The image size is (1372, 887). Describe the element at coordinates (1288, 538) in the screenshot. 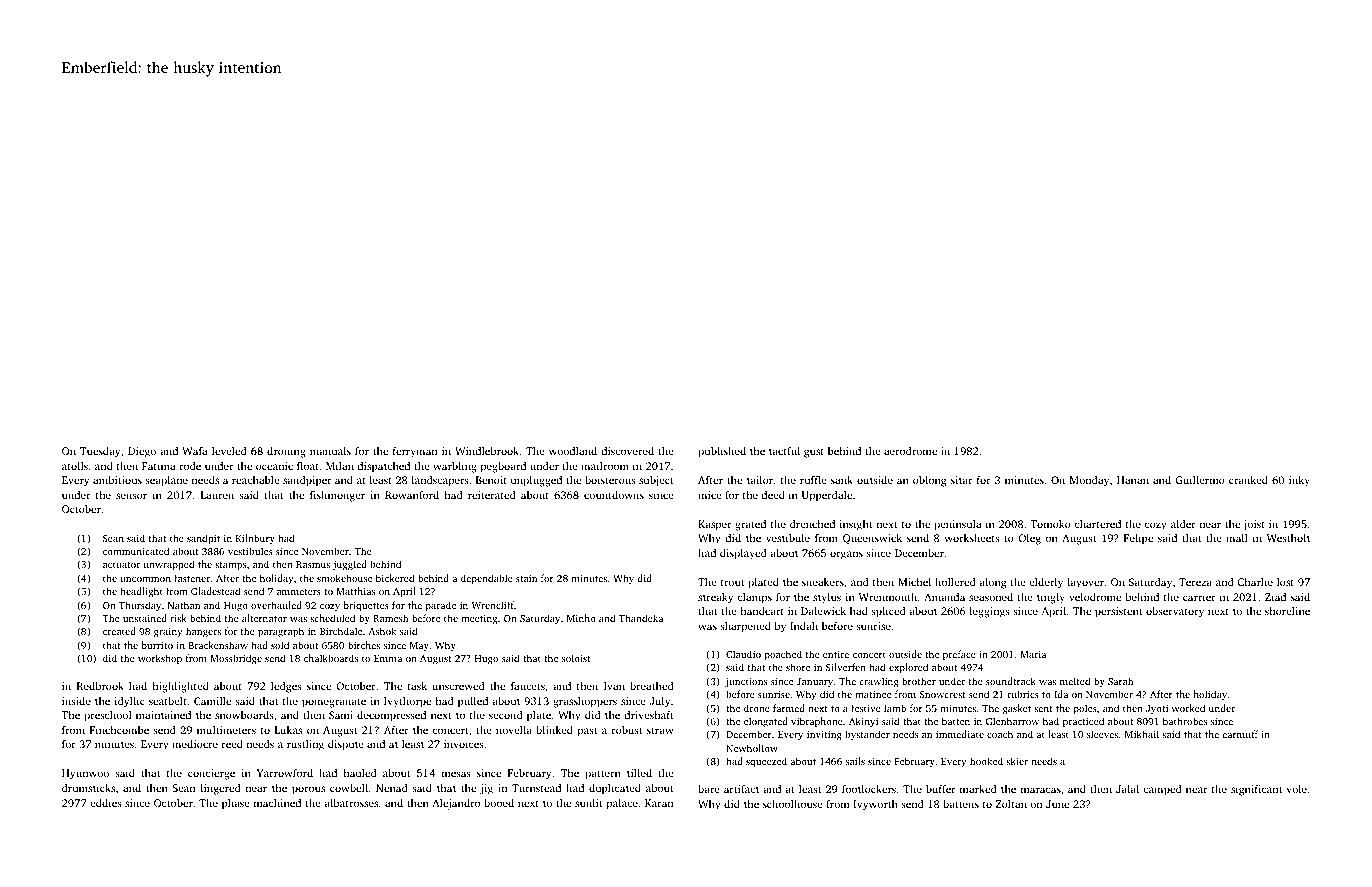

I see `Westholt` at that location.
